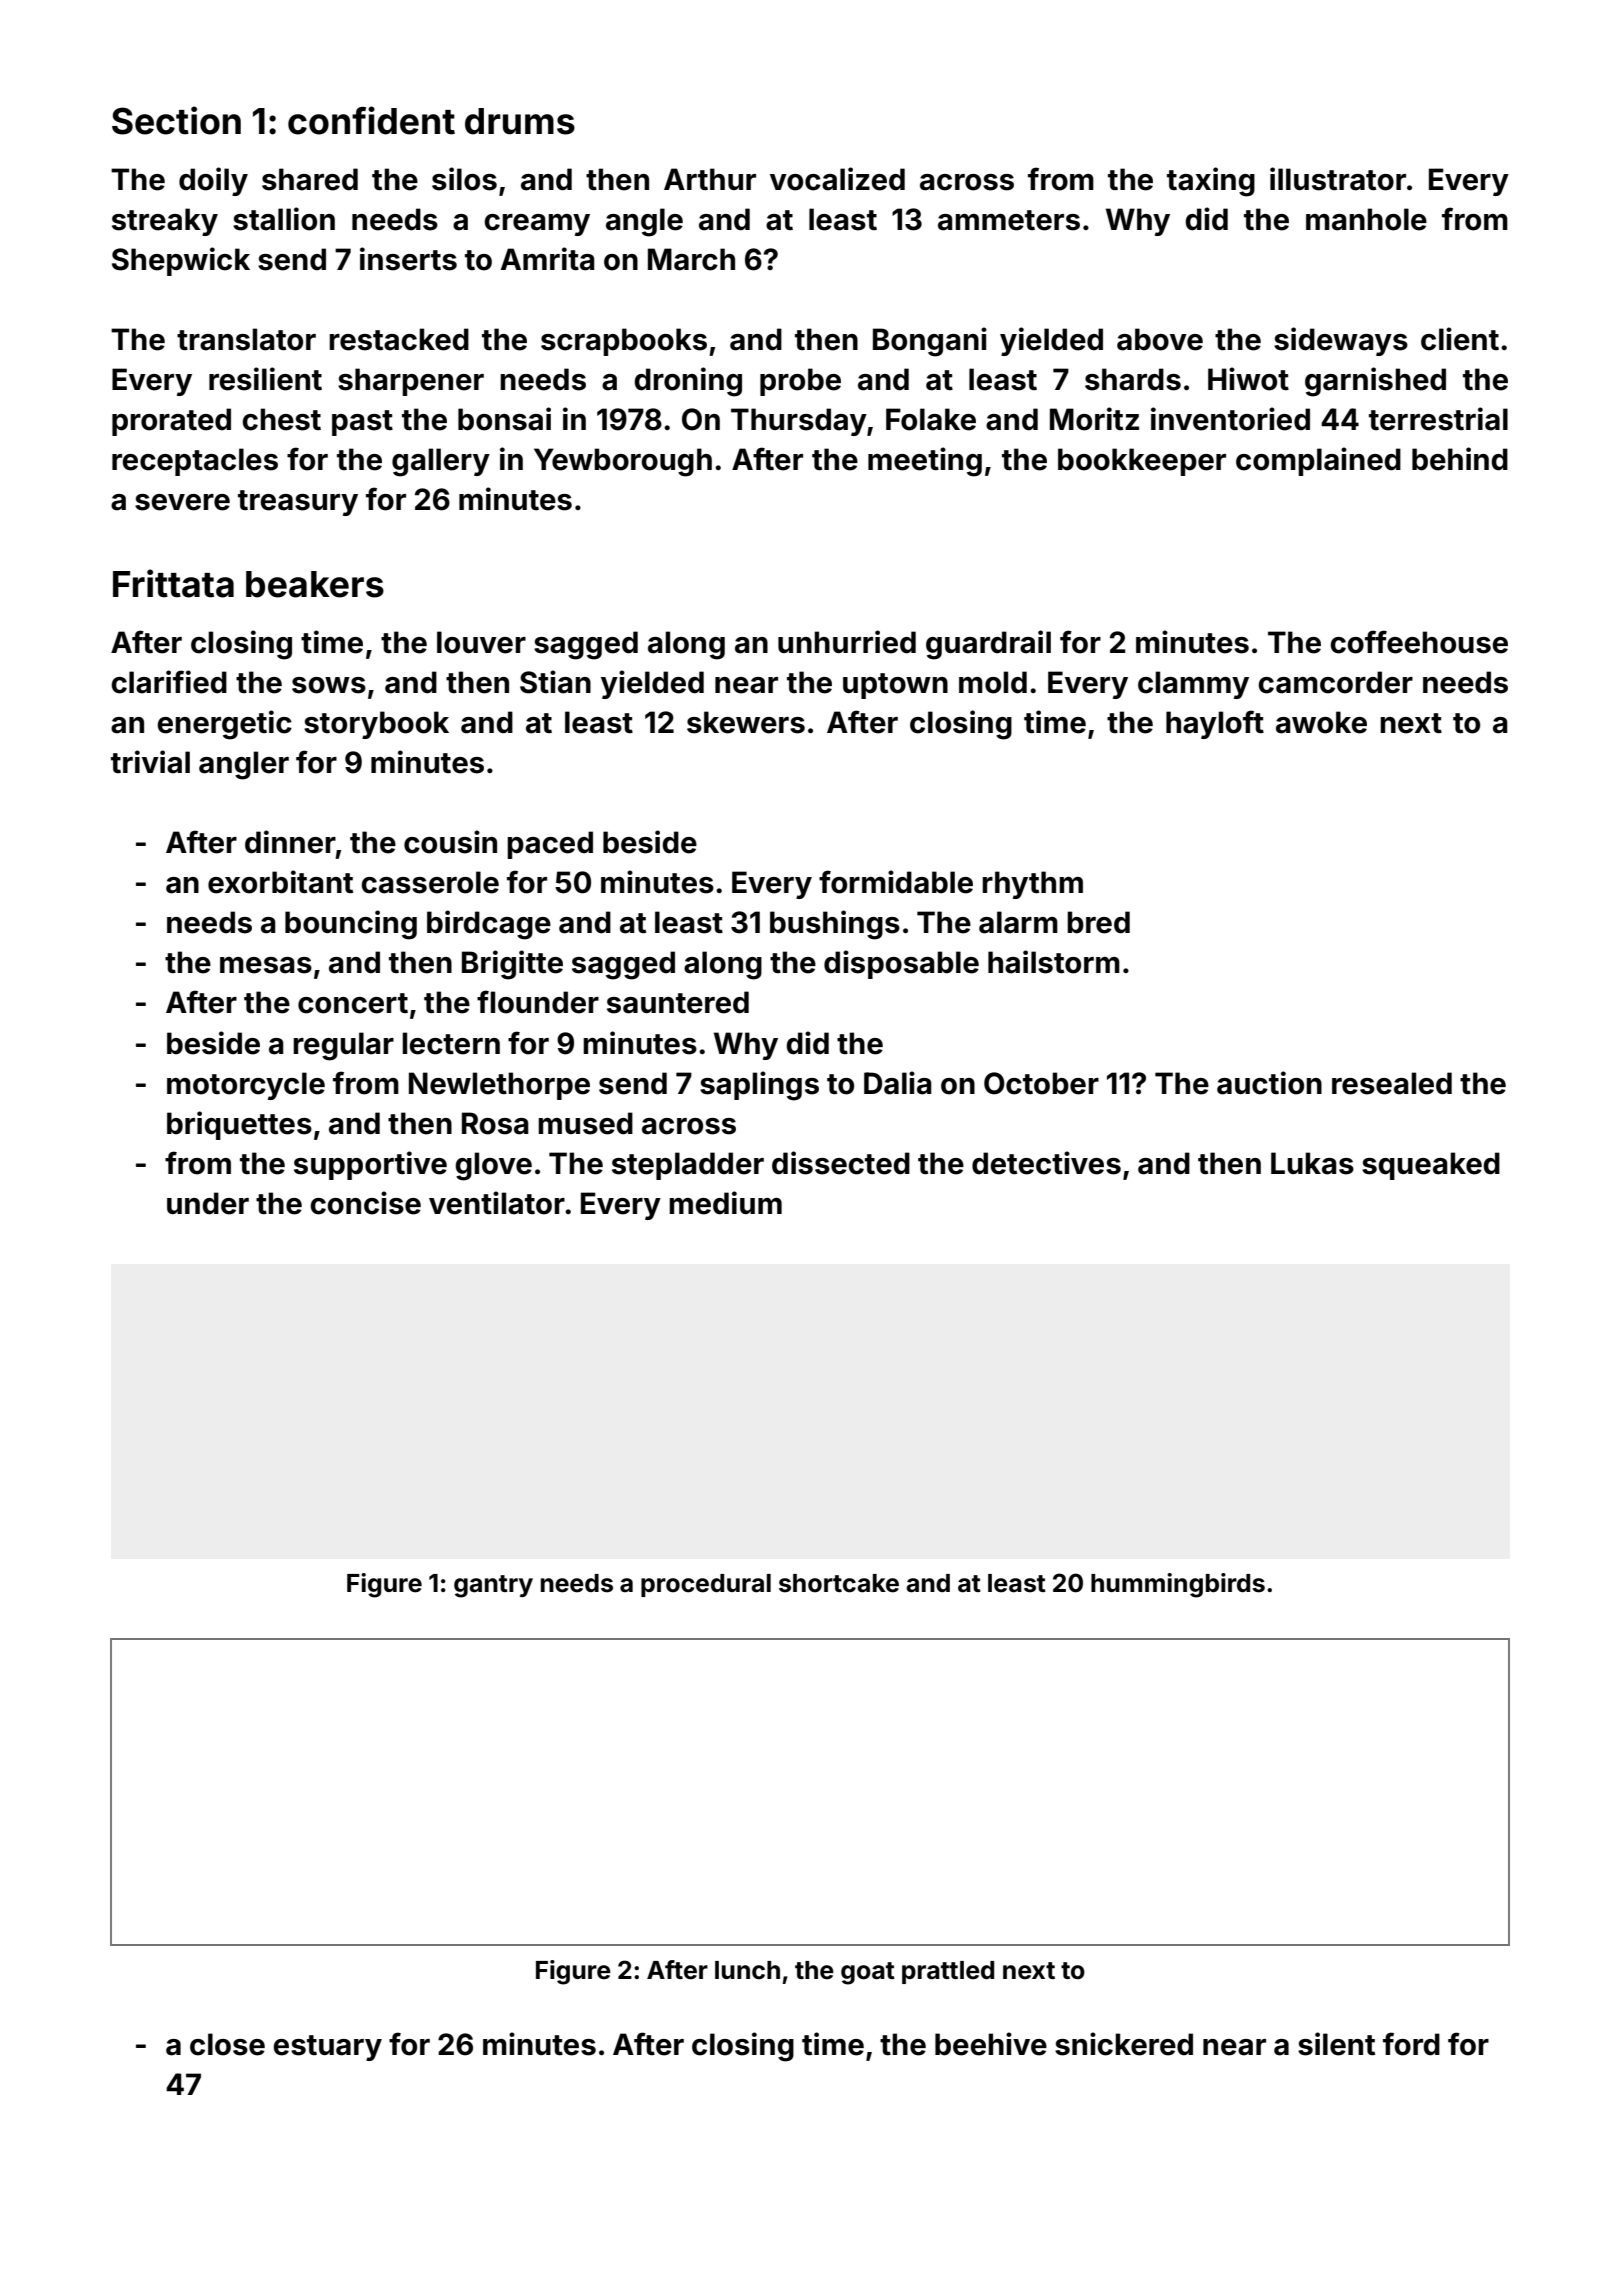  What do you see at coordinates (1460, 339) in the screenshot?
I see `client` at bounding box center [1460, 339].
